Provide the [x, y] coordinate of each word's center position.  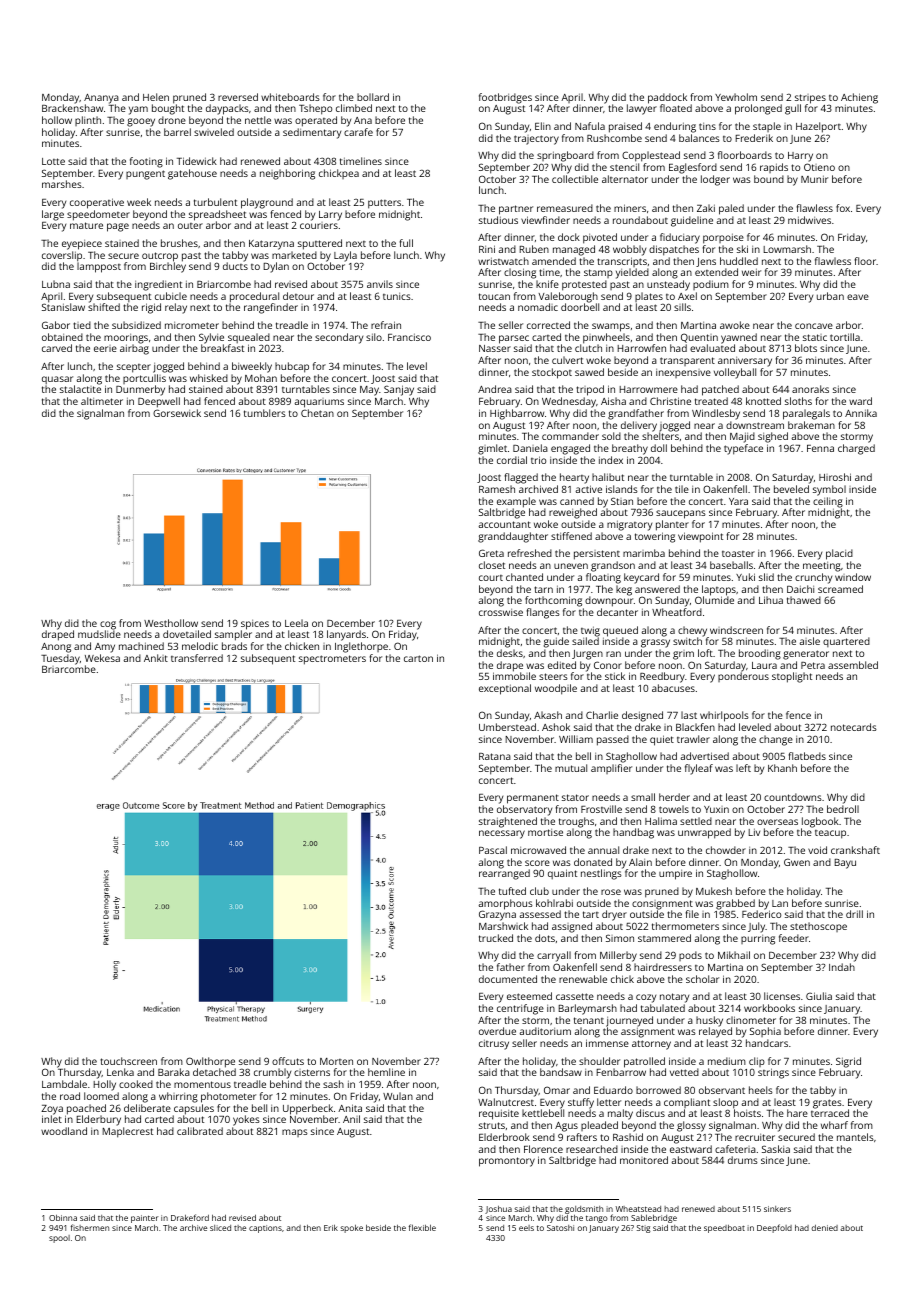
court [491, 578]
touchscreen [128, 1061]
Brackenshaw [72, 108]
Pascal [493, 850]
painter [145, 1219]
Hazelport [818, 127]
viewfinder [545, 220]
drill [854, 914]
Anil [351, 1119]
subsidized [136, 325]
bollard [373, 97]
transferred [197, 658]
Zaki [706, 208]
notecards [854, 727]
